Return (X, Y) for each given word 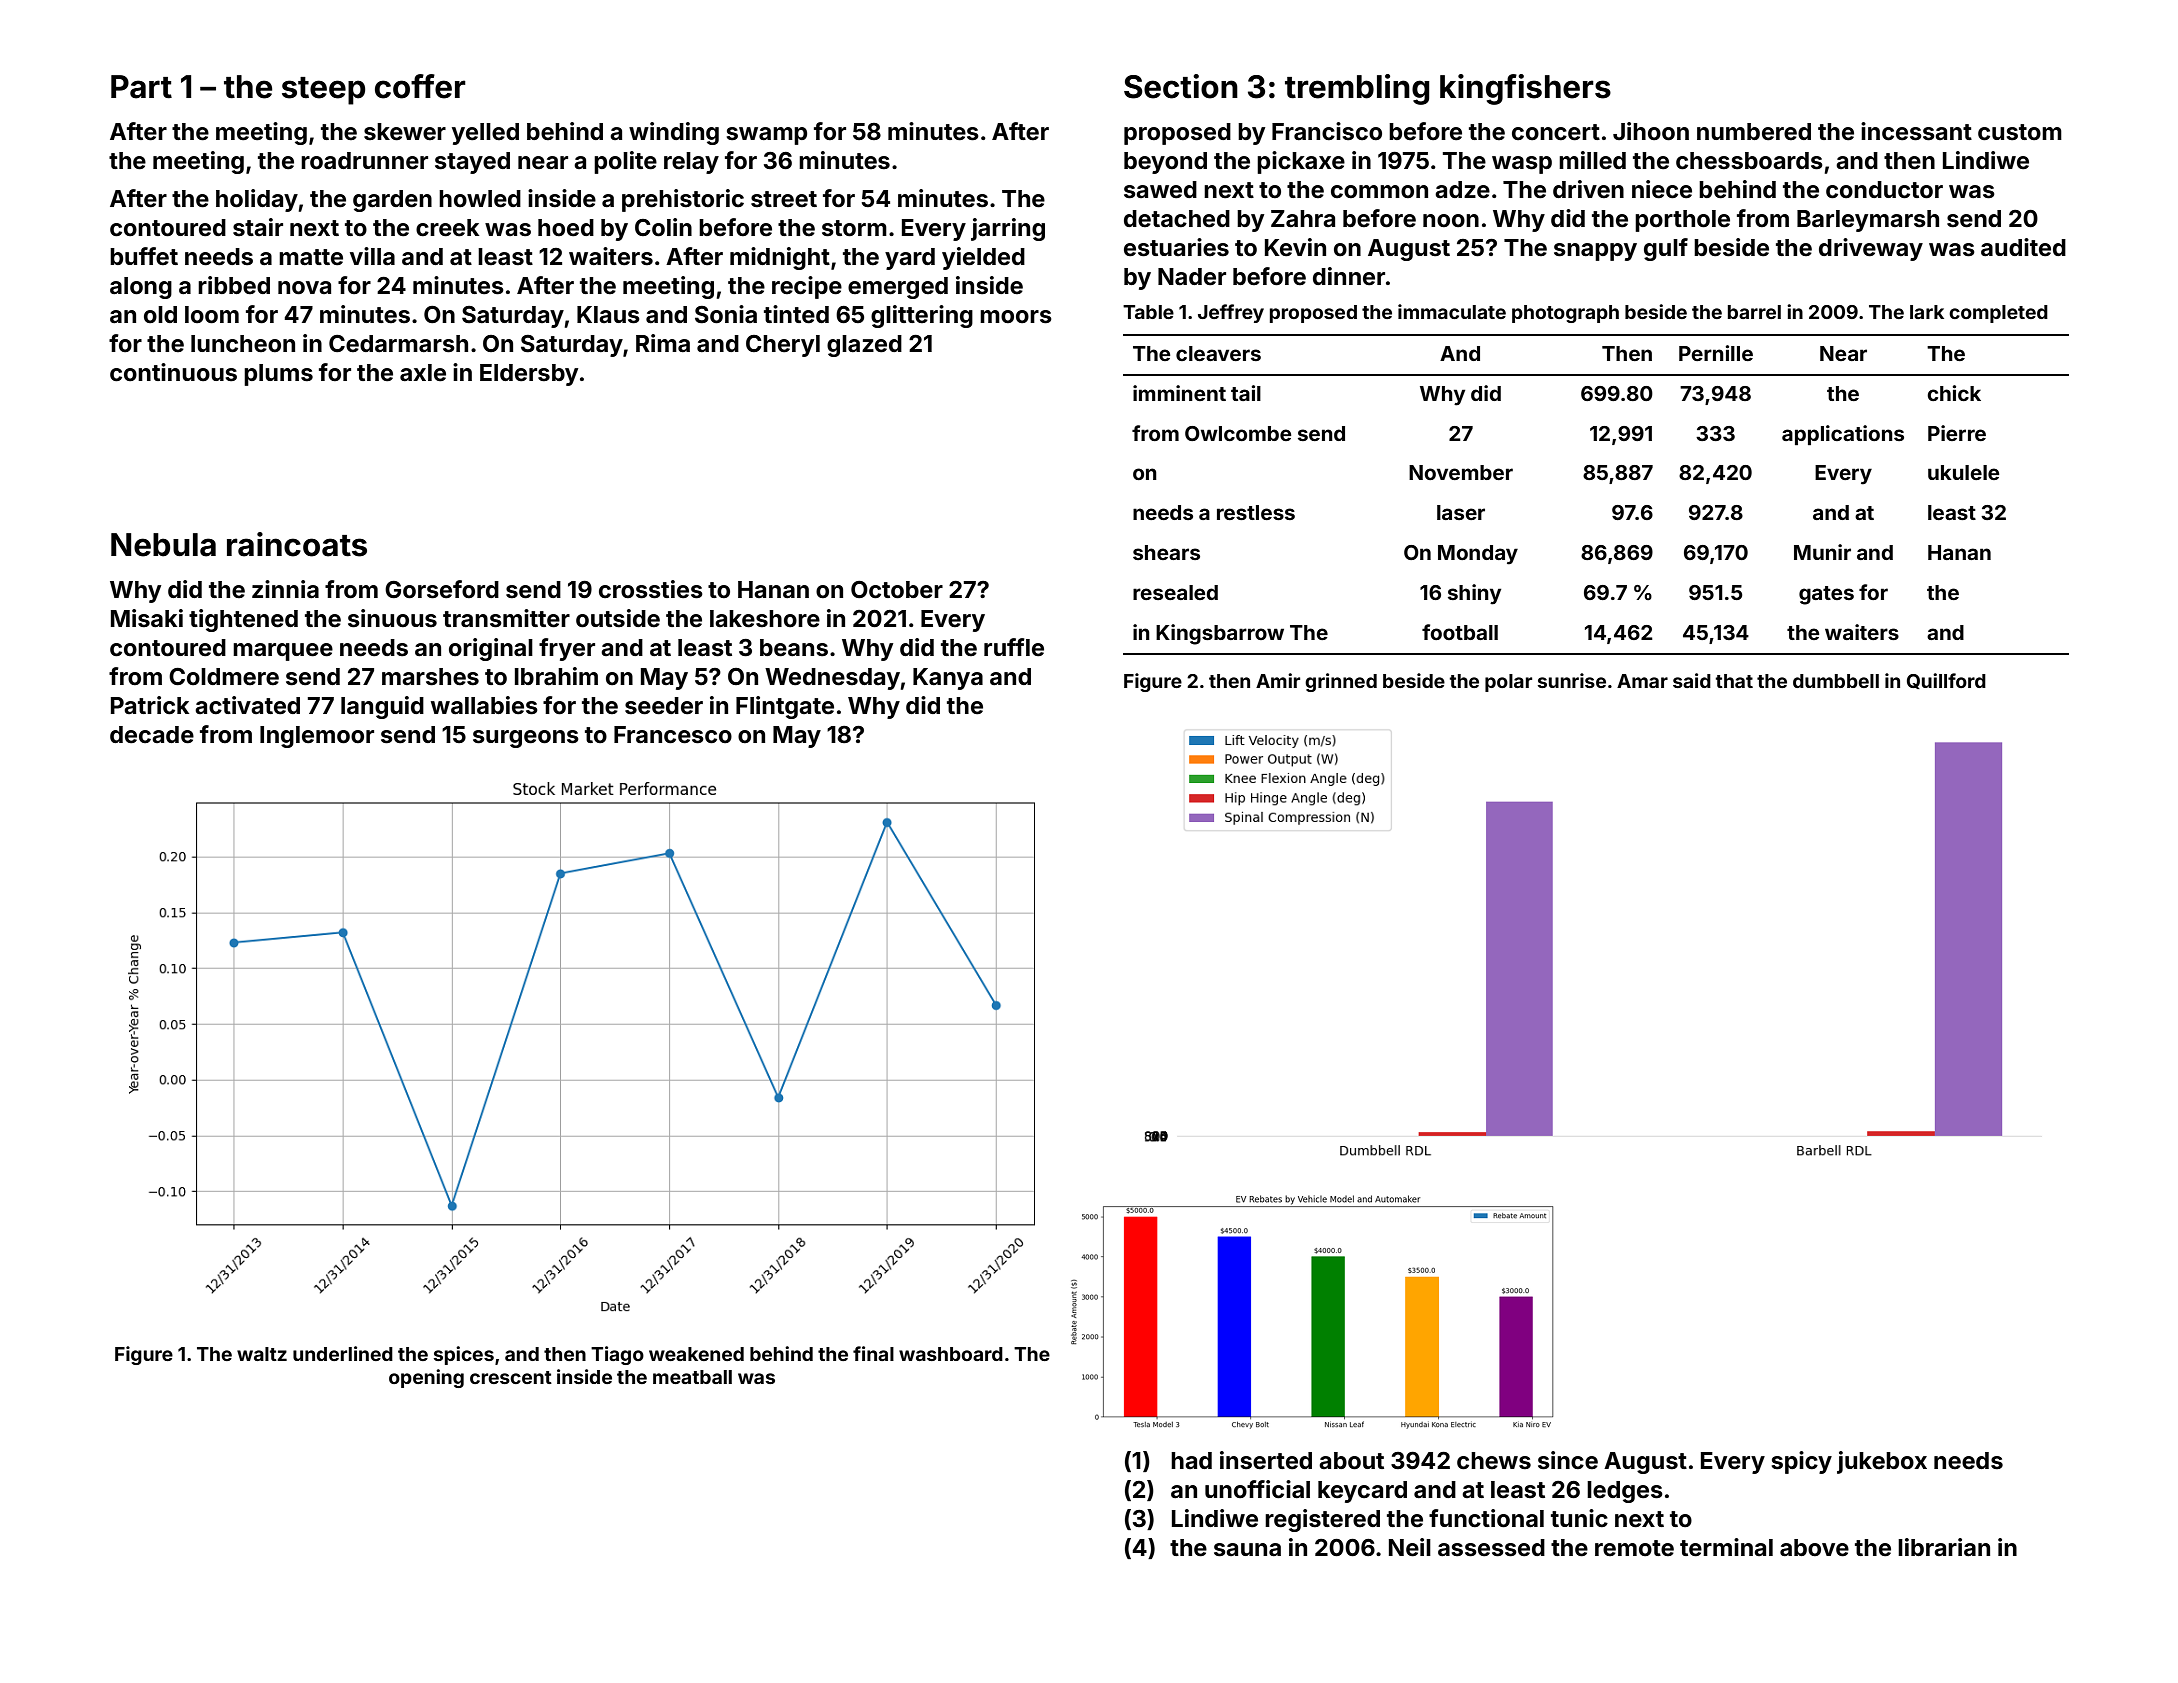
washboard (951, 1354)
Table (1148, 312)
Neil (1410, 1547)
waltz (262, 1354)
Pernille (1716, 353)
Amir (1278, 680)
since (1568, 1460)
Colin (663, 227)
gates (1826, 595)
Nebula (163, 545)
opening (426, 1378)
